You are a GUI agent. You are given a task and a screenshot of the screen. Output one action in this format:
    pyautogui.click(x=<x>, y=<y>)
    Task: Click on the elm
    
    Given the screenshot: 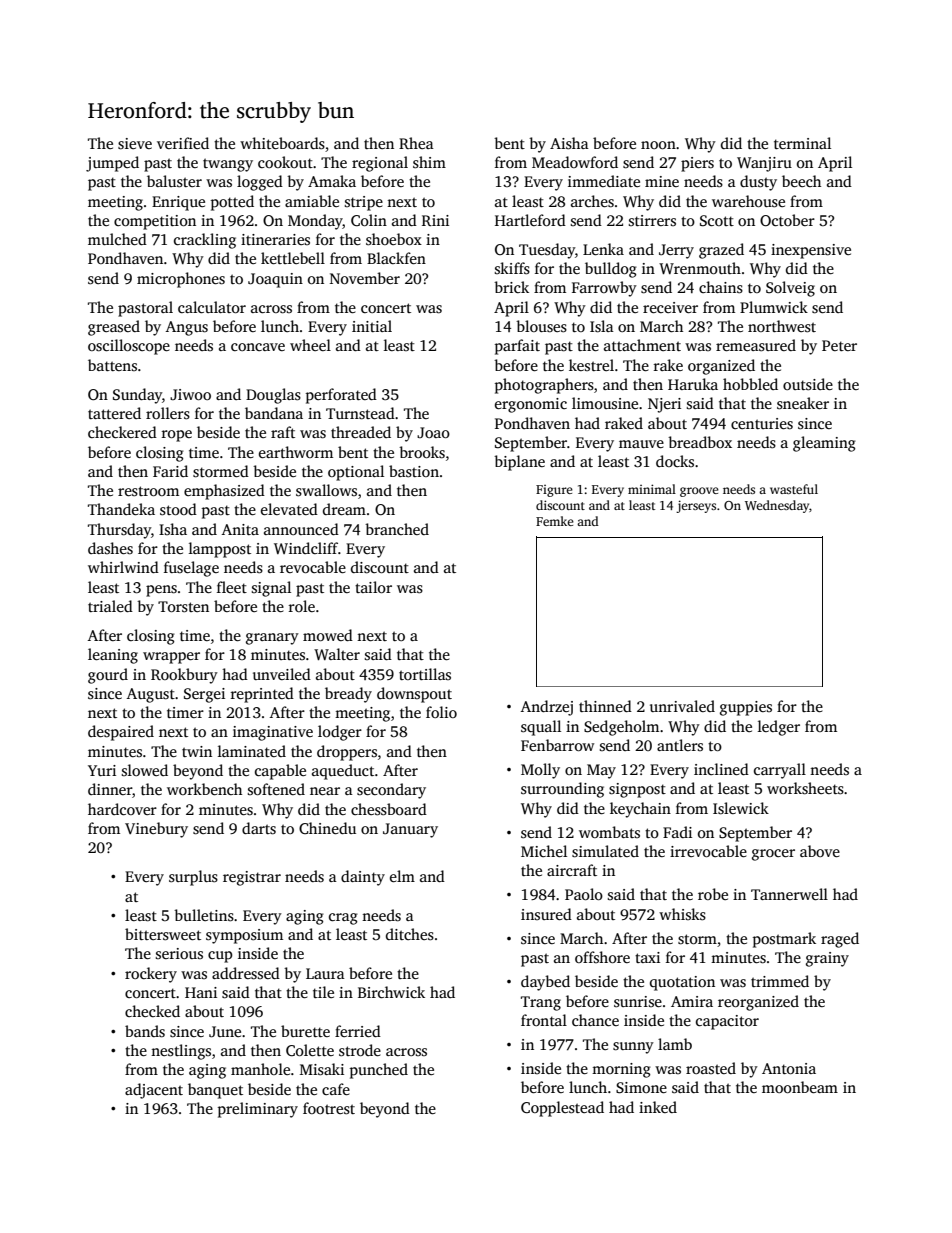 What is the action you would take?
    pyautogui.click(x=402, y=876)
